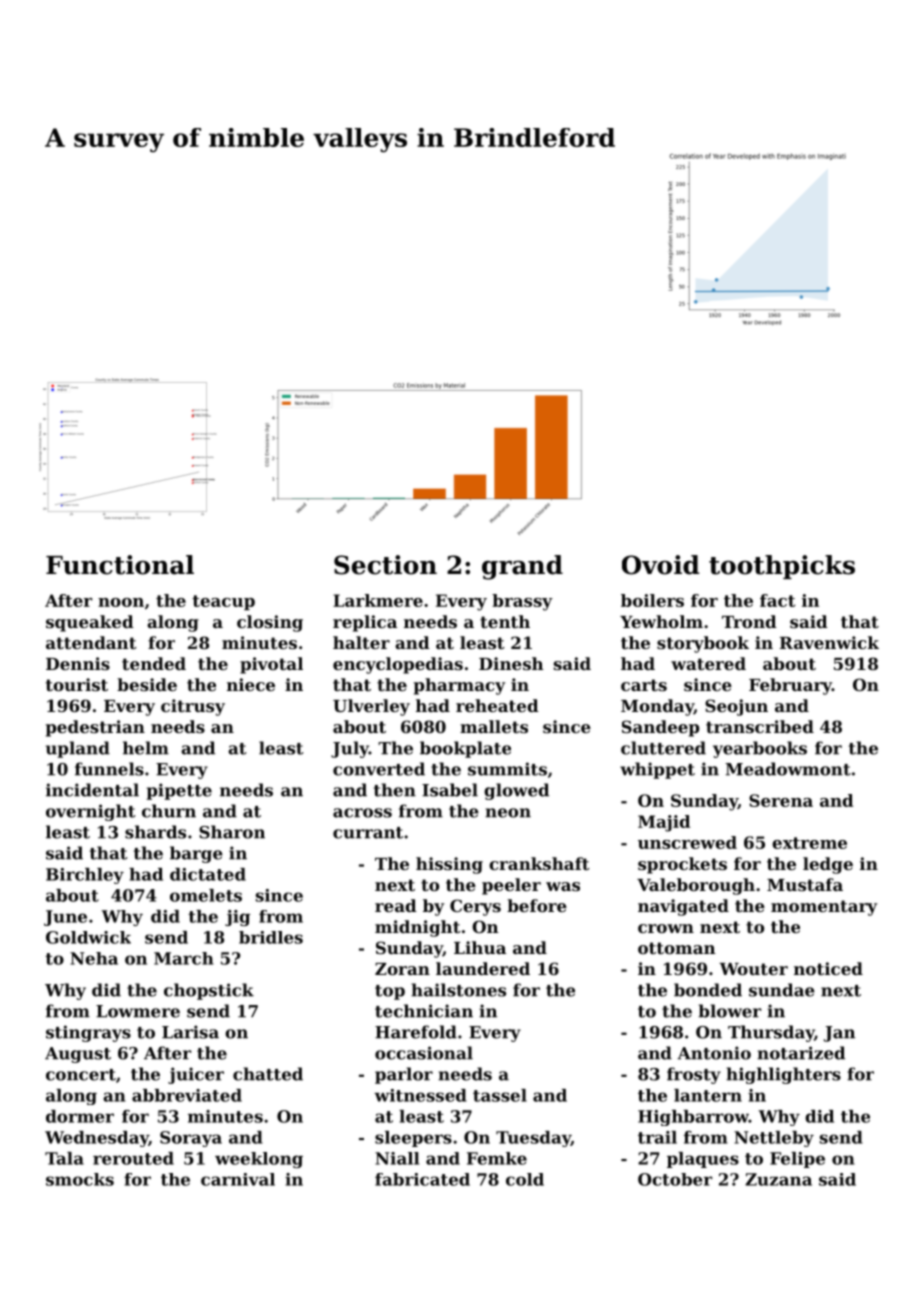 The width and height of the screenshot is (924, 1308). I want to click on hissing, so click(449, 865).
